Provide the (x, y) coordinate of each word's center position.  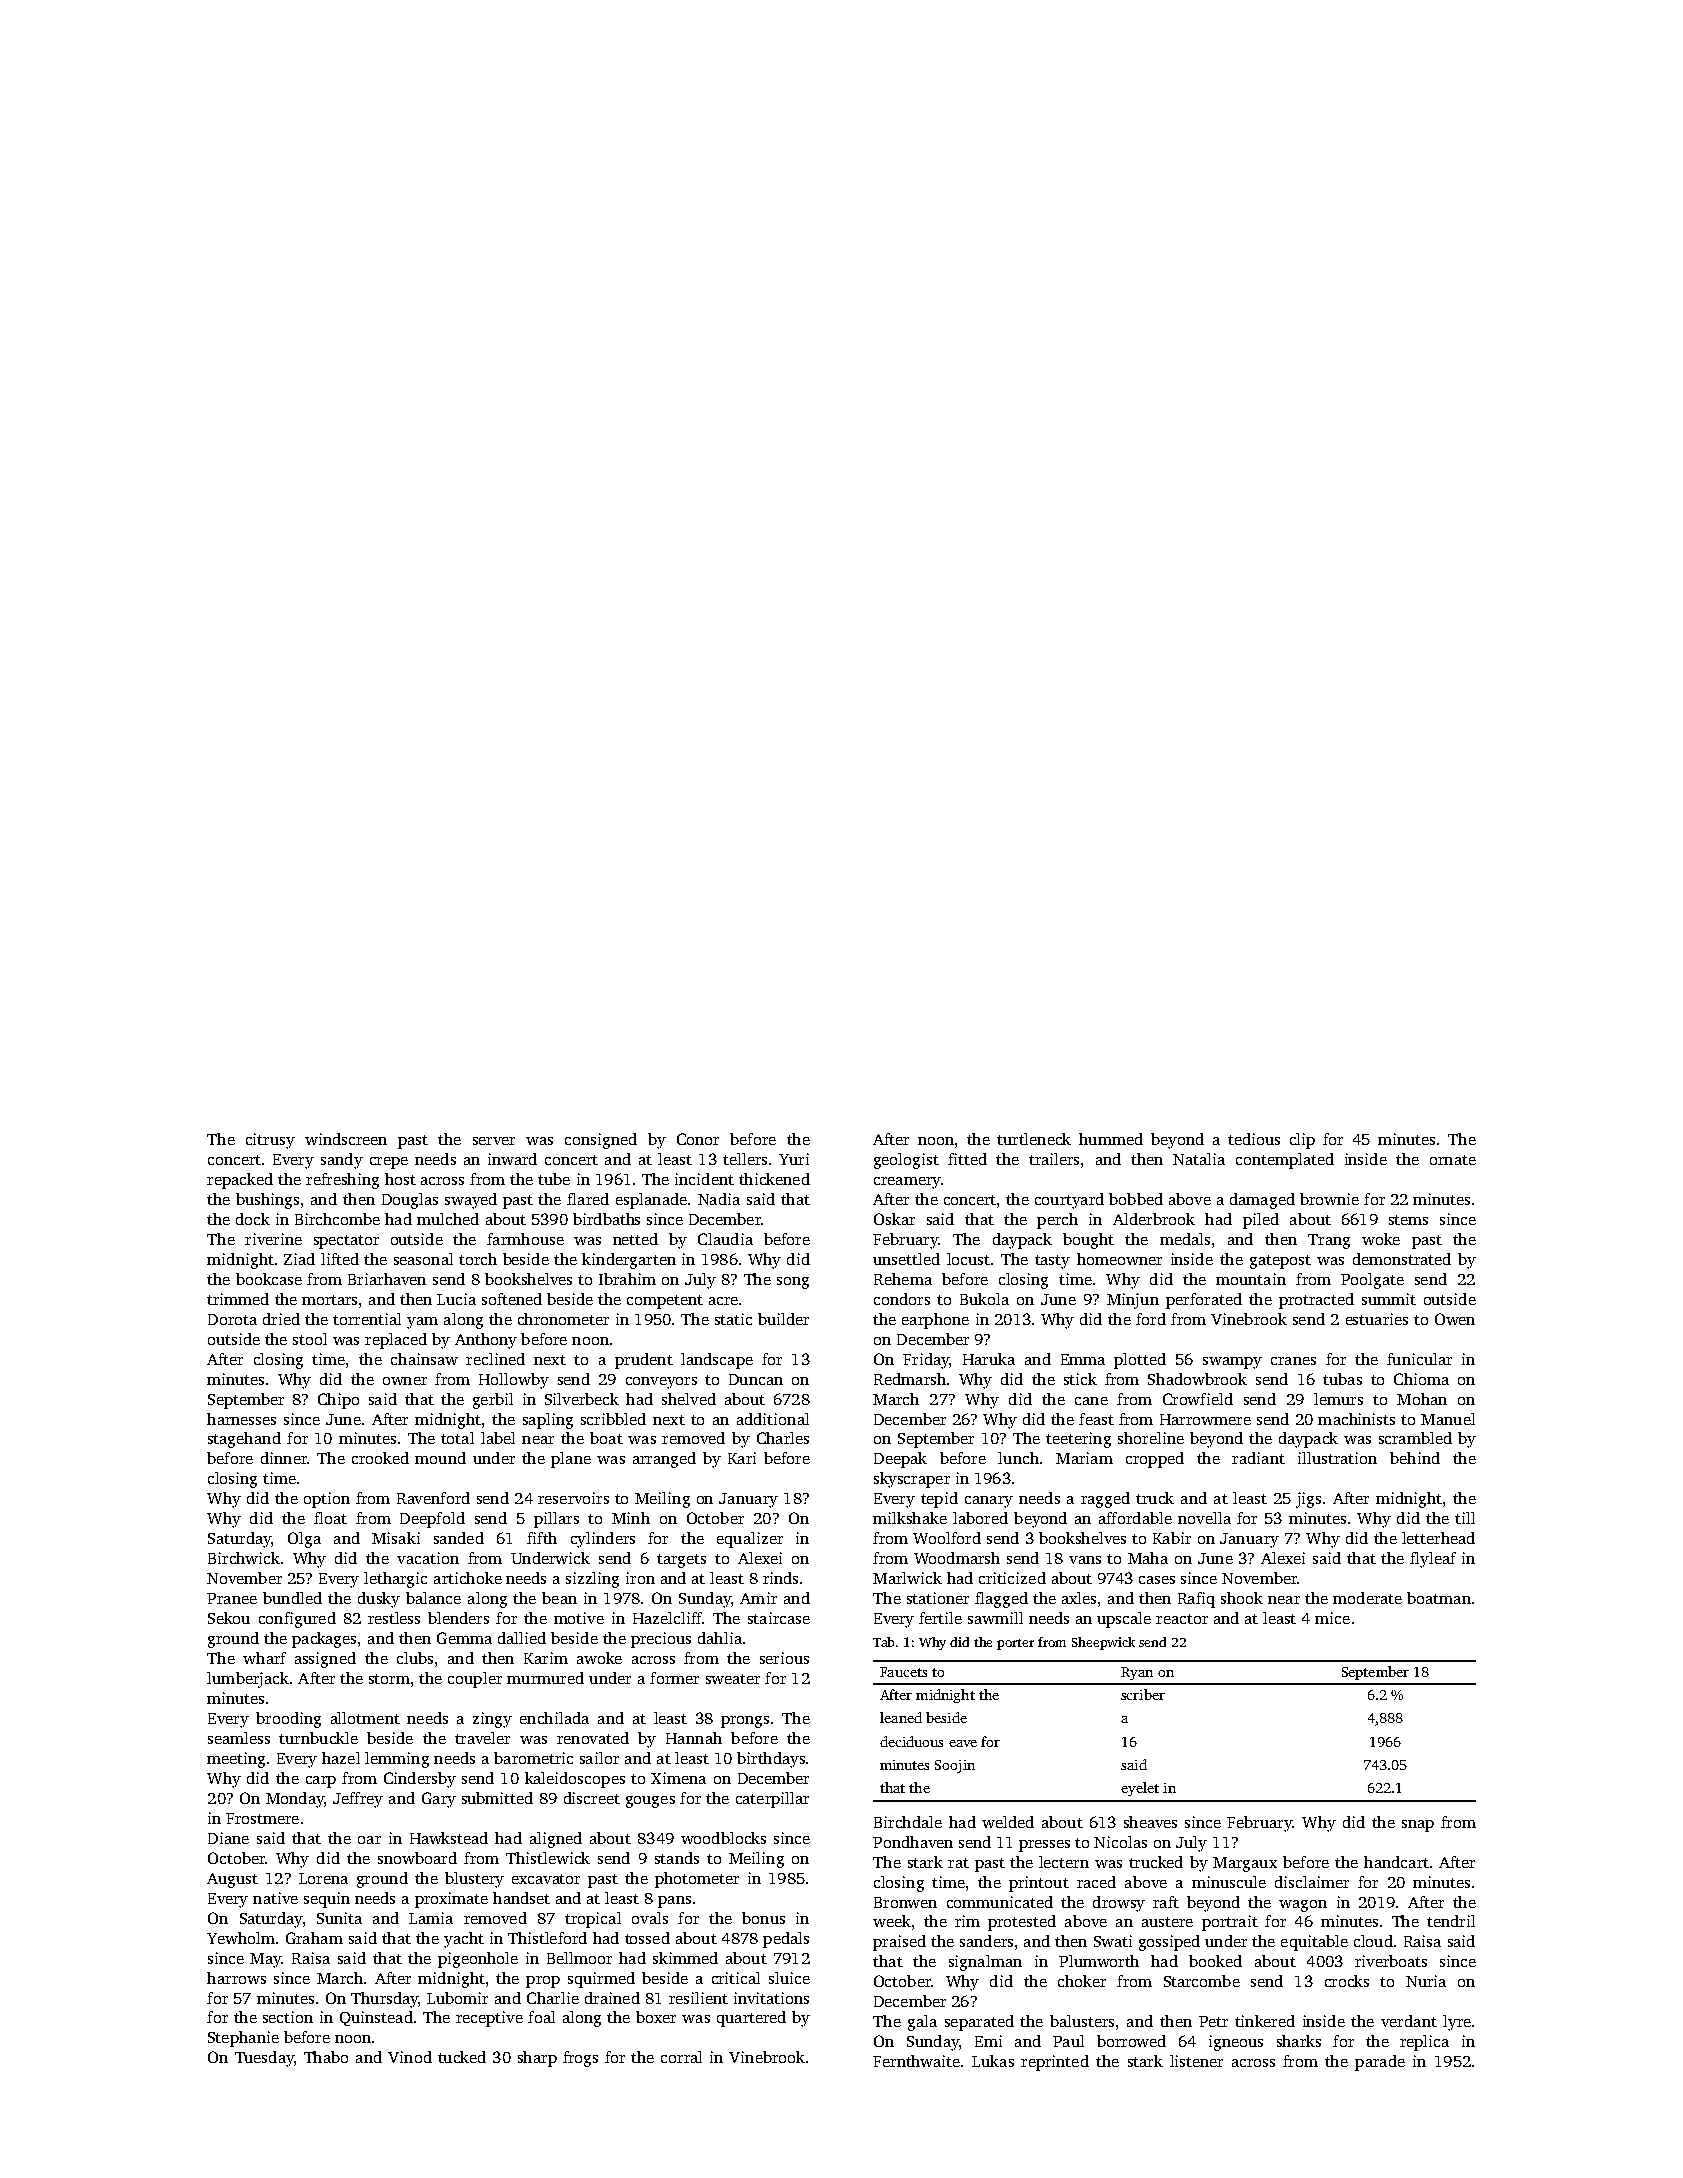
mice (1332, 1618)
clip (1302, 1141)
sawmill (995, 1618)
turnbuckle (318, 1738)
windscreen (346, 1139)
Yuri (794, 1159)
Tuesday (264, 2059)
